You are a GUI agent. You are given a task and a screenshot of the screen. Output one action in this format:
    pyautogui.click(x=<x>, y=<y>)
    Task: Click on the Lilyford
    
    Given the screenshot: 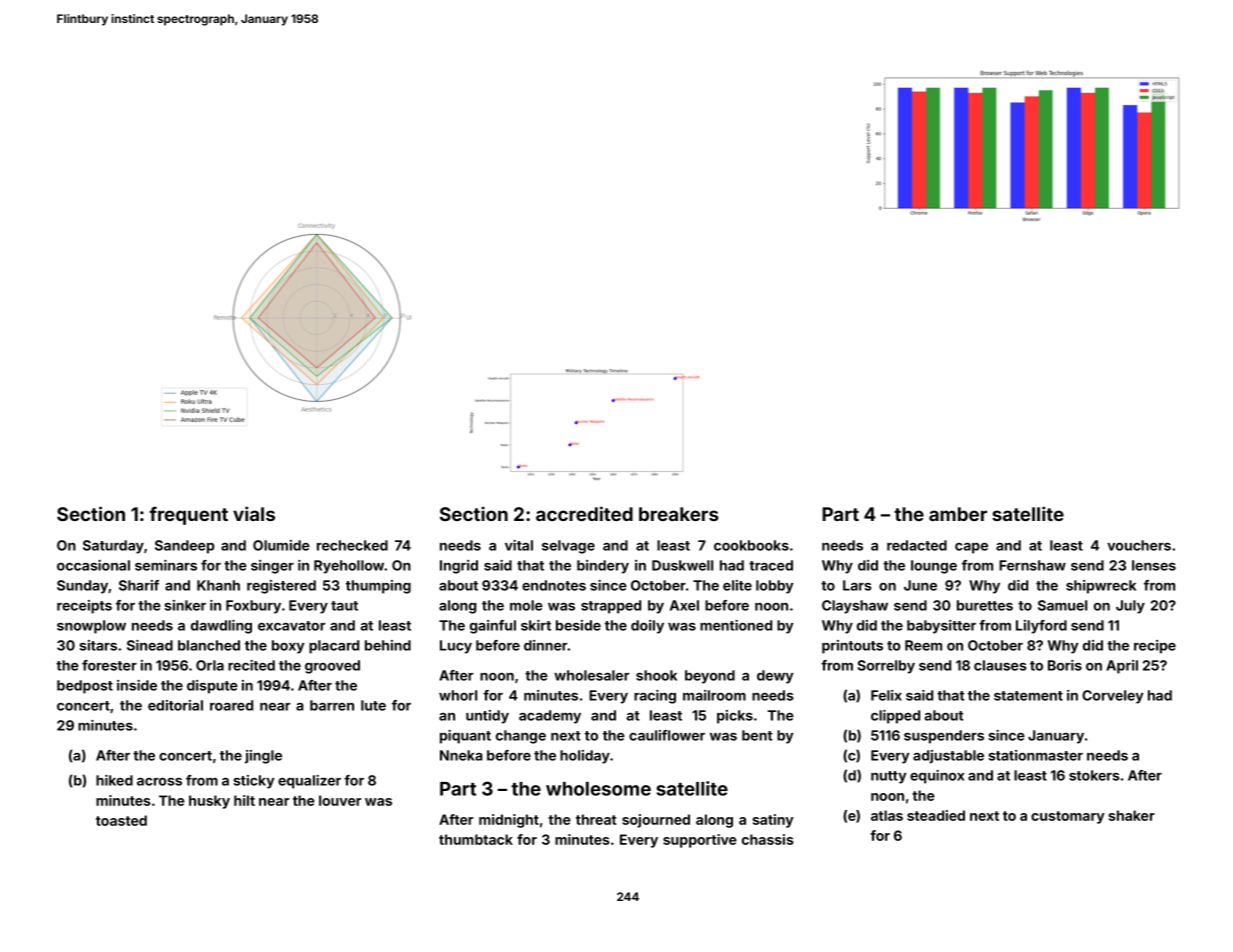 What is the action you would take?
    pyautogui.click(x=1041, y=627)
